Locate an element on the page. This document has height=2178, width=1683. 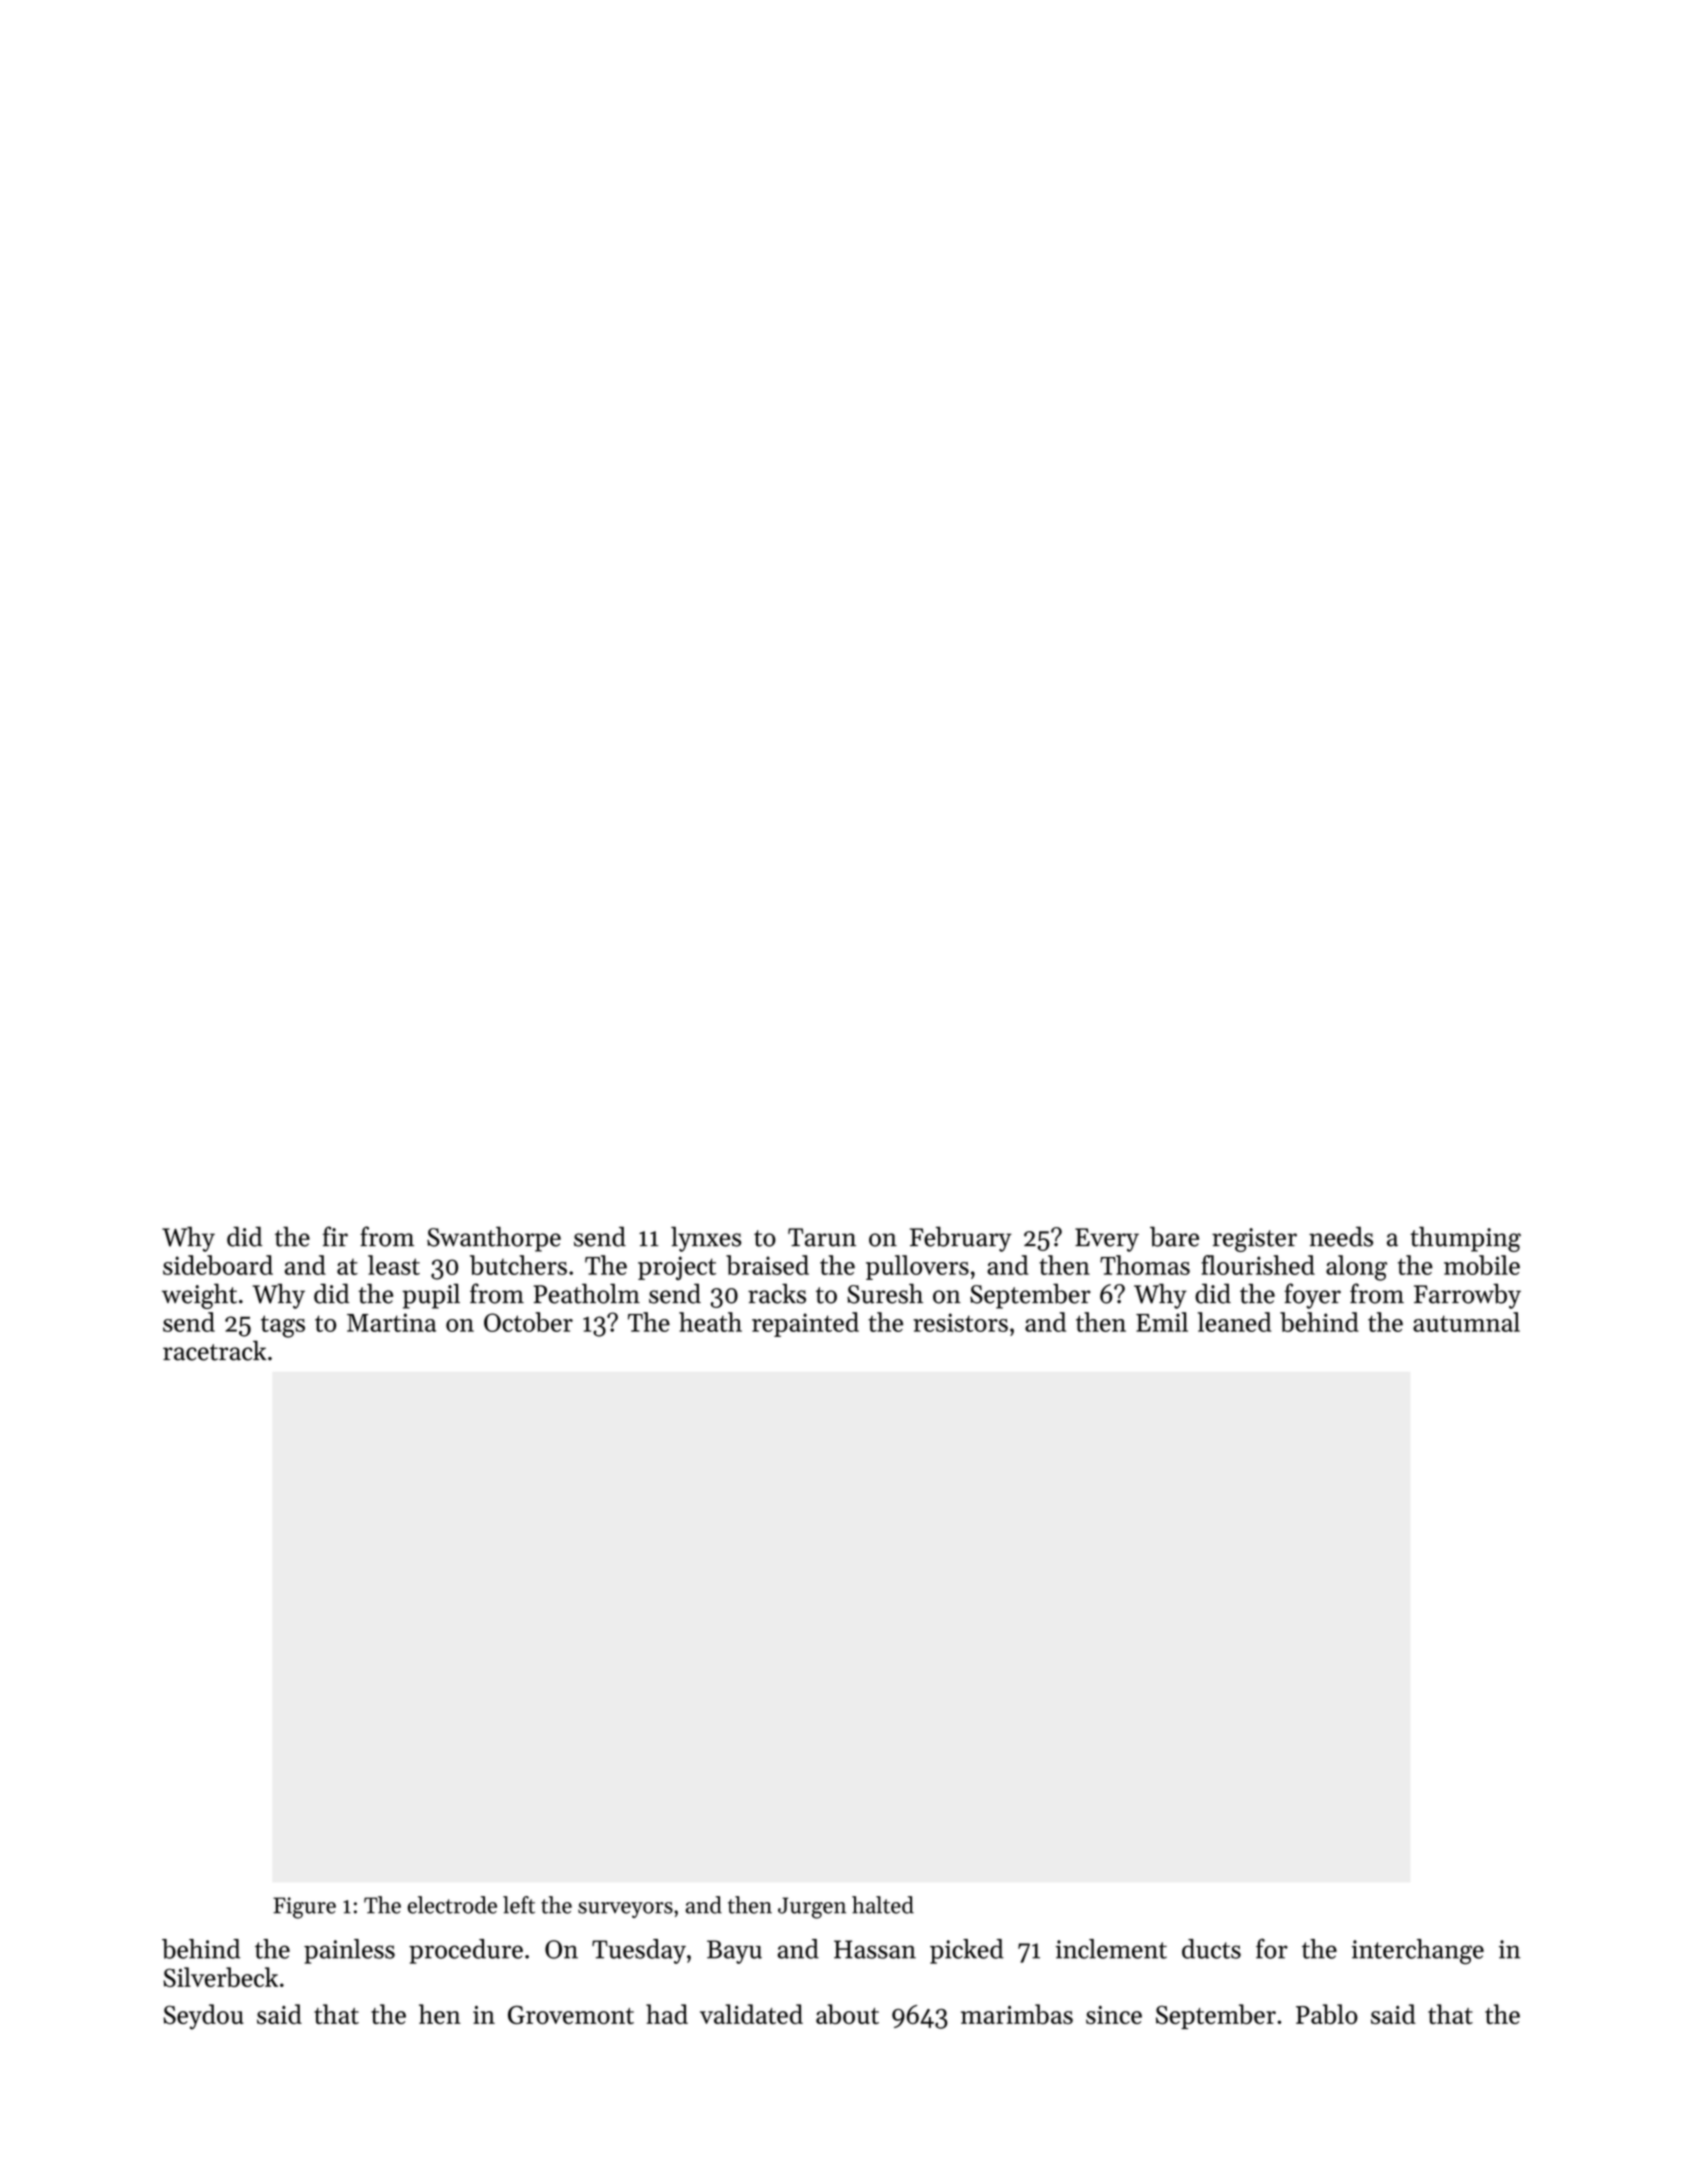
resistors is located at coordinates (960, 1322).
